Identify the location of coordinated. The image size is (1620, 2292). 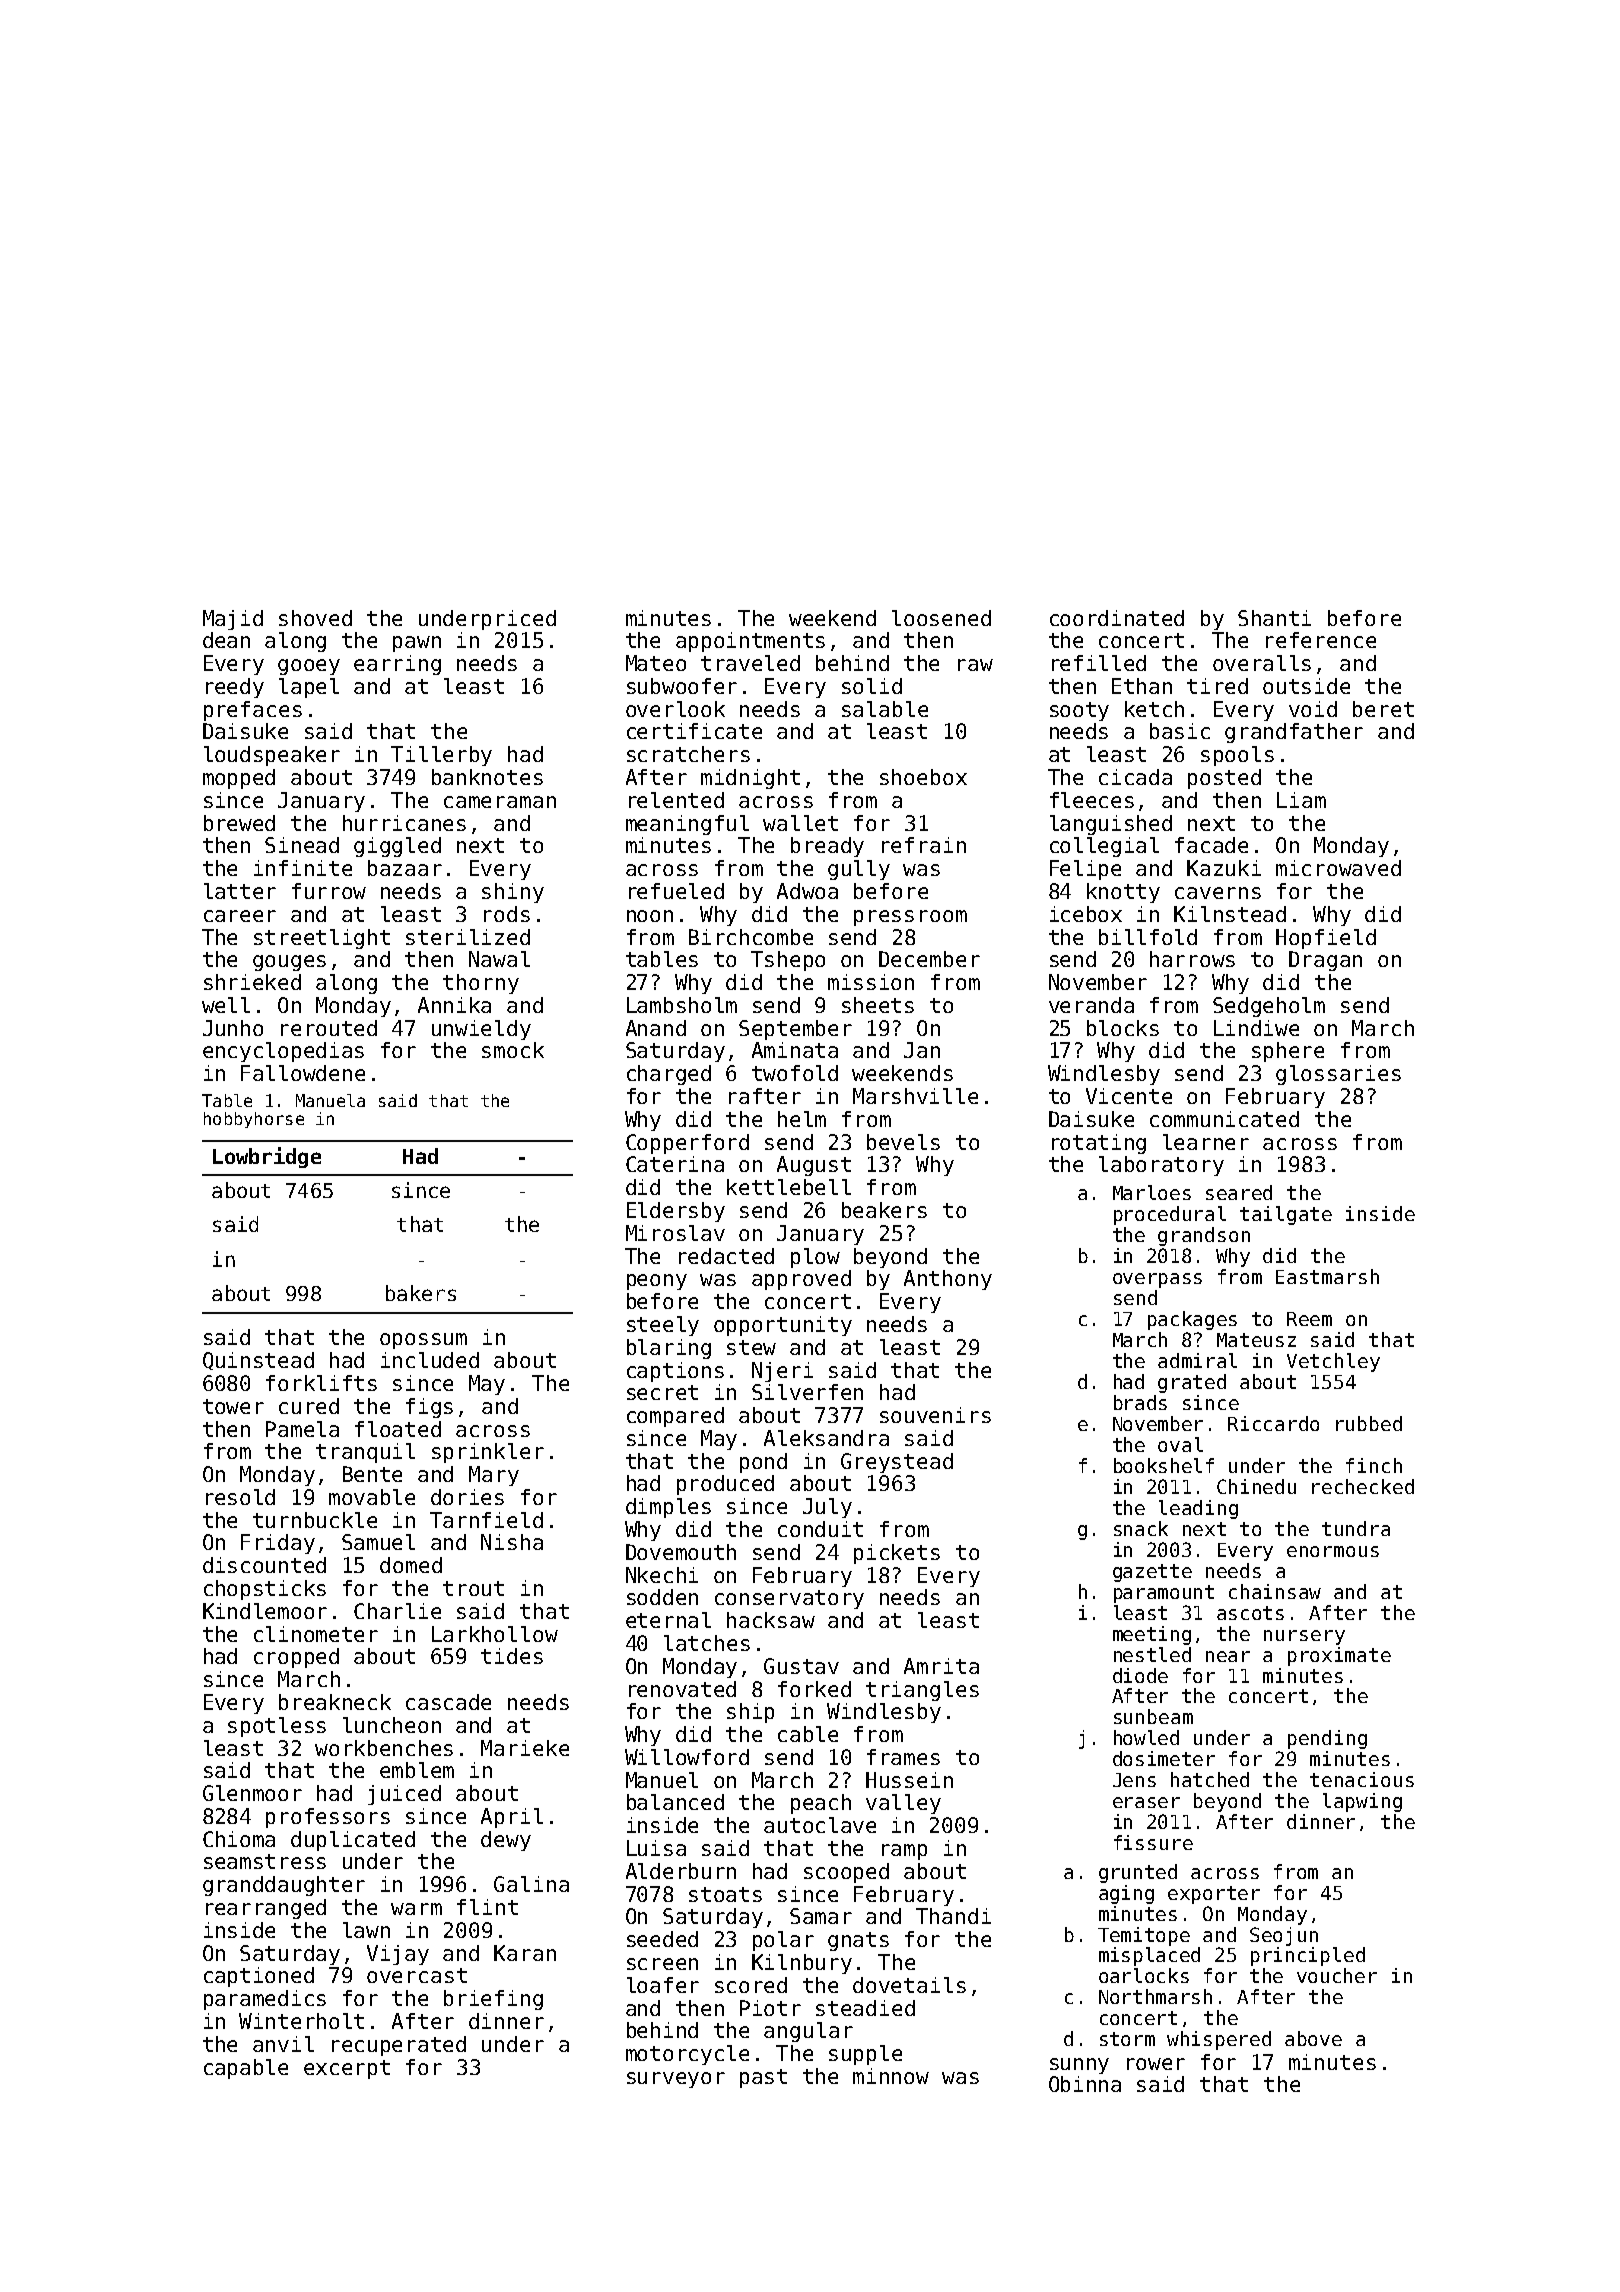
(1117, 618).
